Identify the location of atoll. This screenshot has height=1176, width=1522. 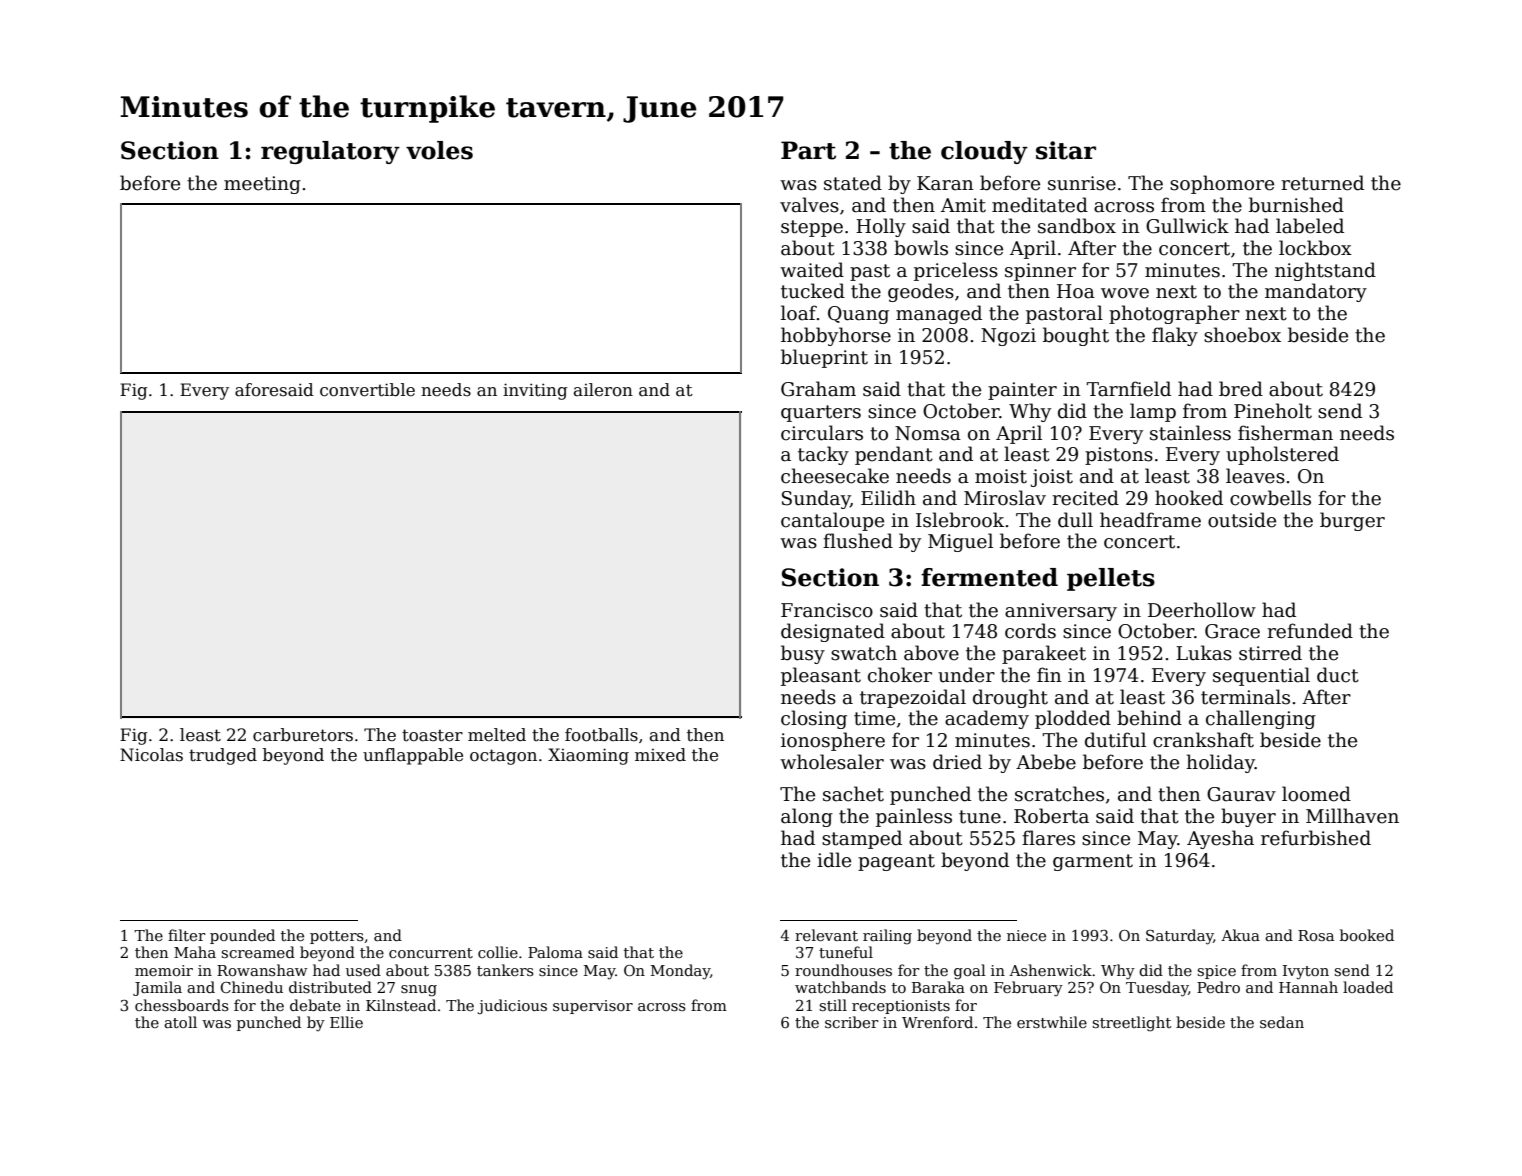
(180, 1022).
